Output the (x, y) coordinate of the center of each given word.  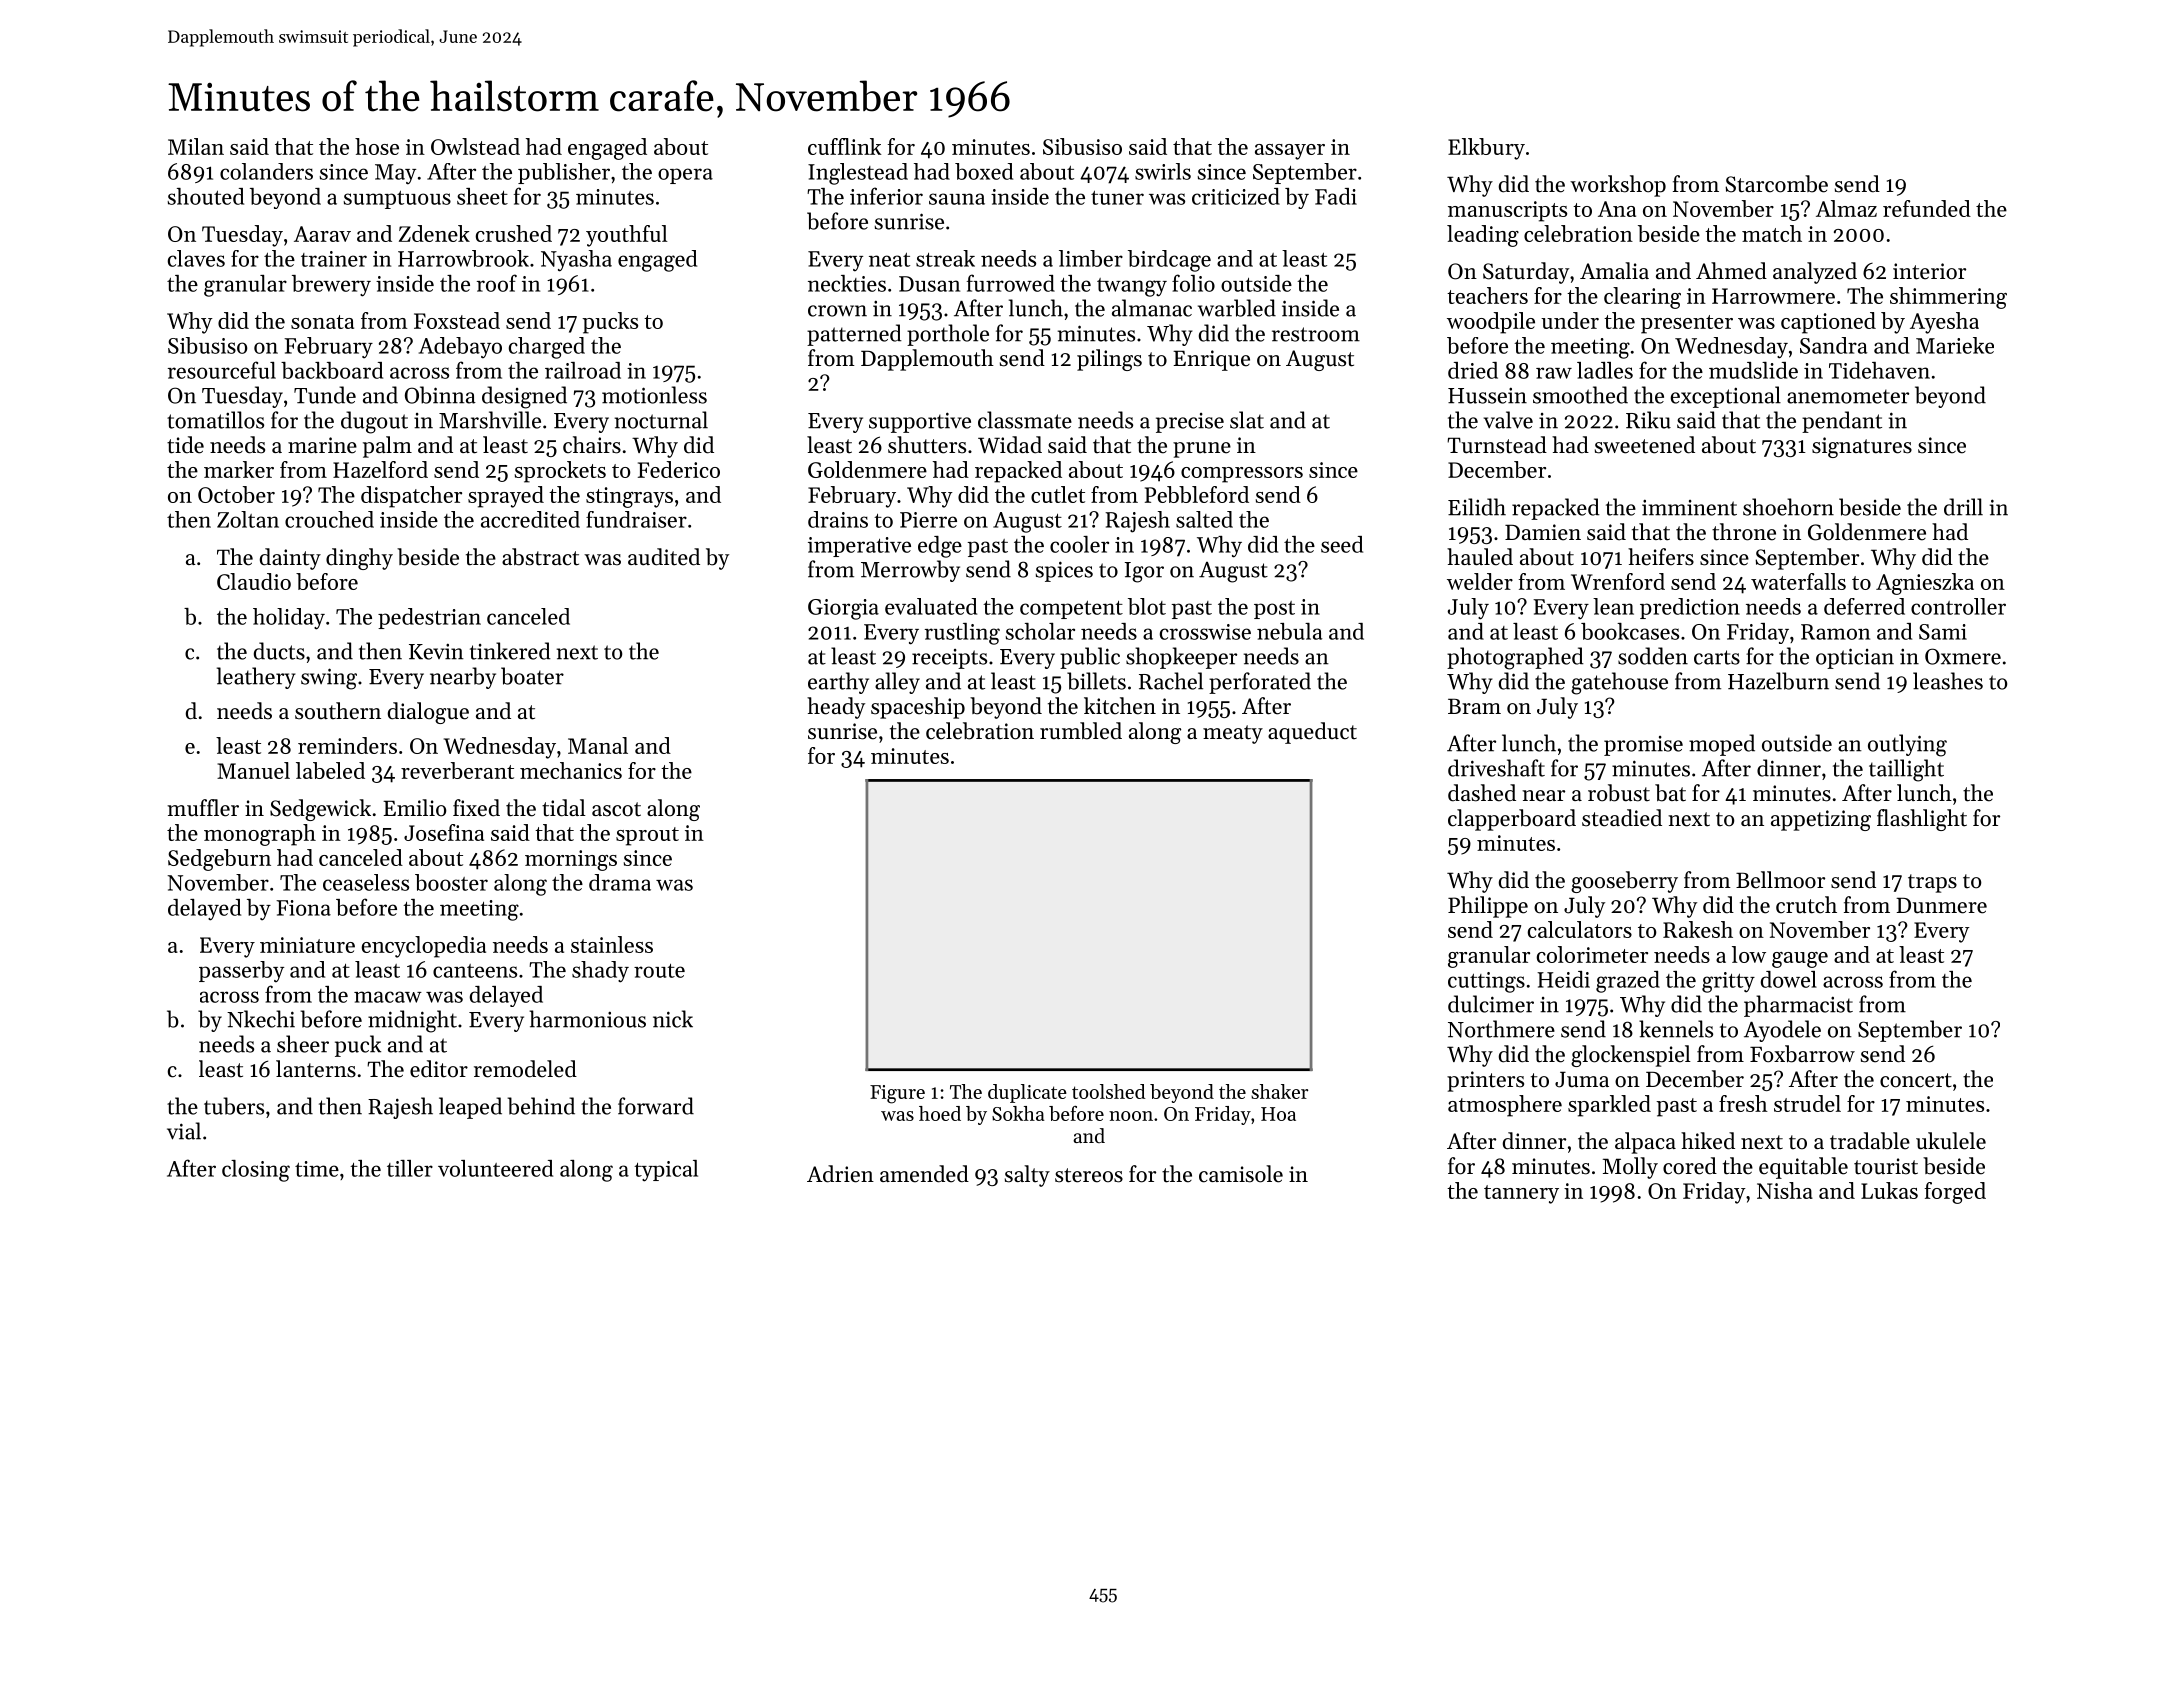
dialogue (428, 713)
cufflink (845, 146)
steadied (1622, 818)
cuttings (1486, 982)
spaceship (918, 708)
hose (377, 146)
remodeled (525, 1069)
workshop (1618, 186)
